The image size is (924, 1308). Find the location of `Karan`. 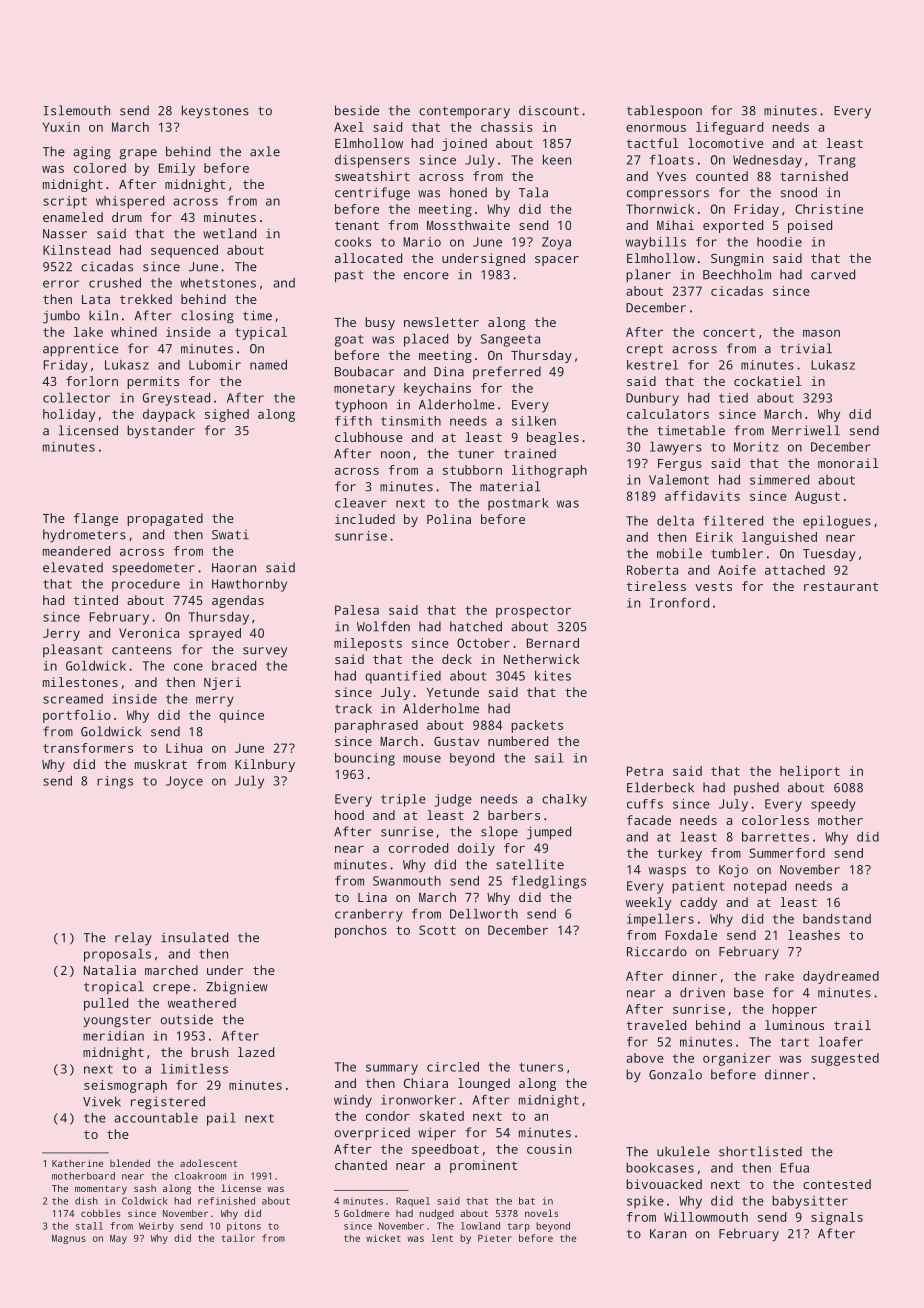

Karan is located at coordinates (668, 1234).
